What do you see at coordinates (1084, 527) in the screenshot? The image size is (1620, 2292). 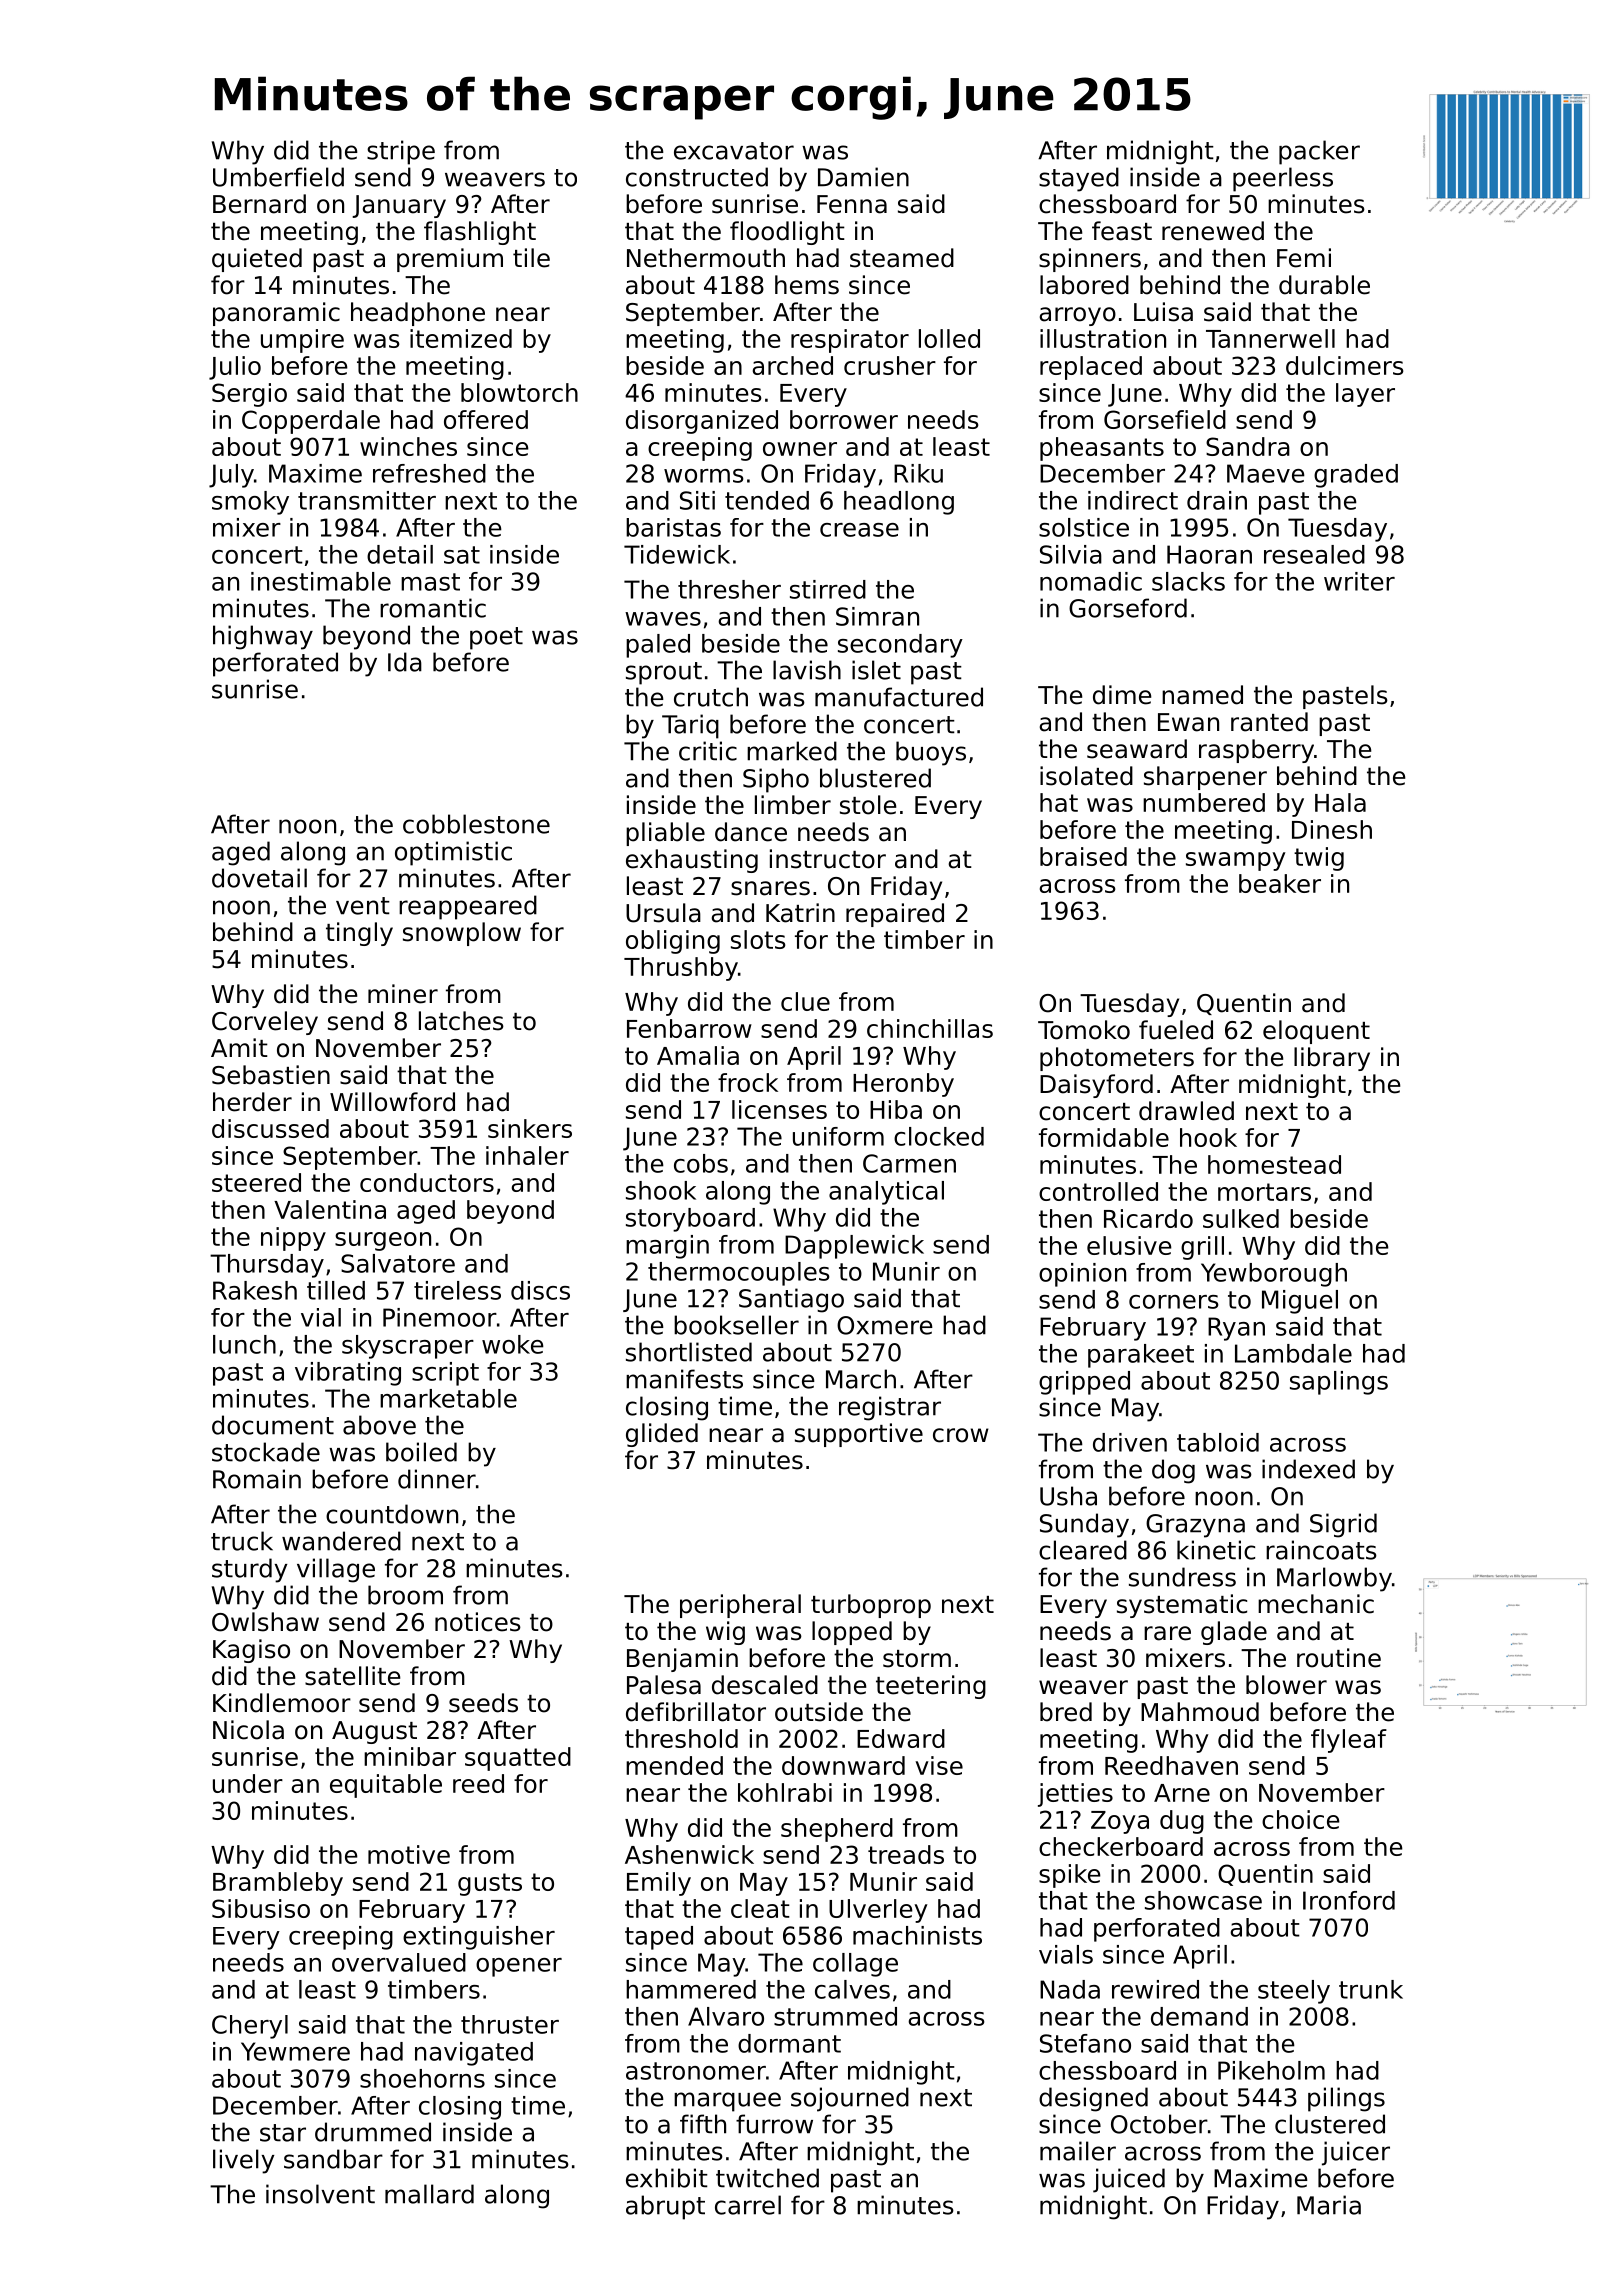 I see `solstice` at bounding box center [1084, 527].
